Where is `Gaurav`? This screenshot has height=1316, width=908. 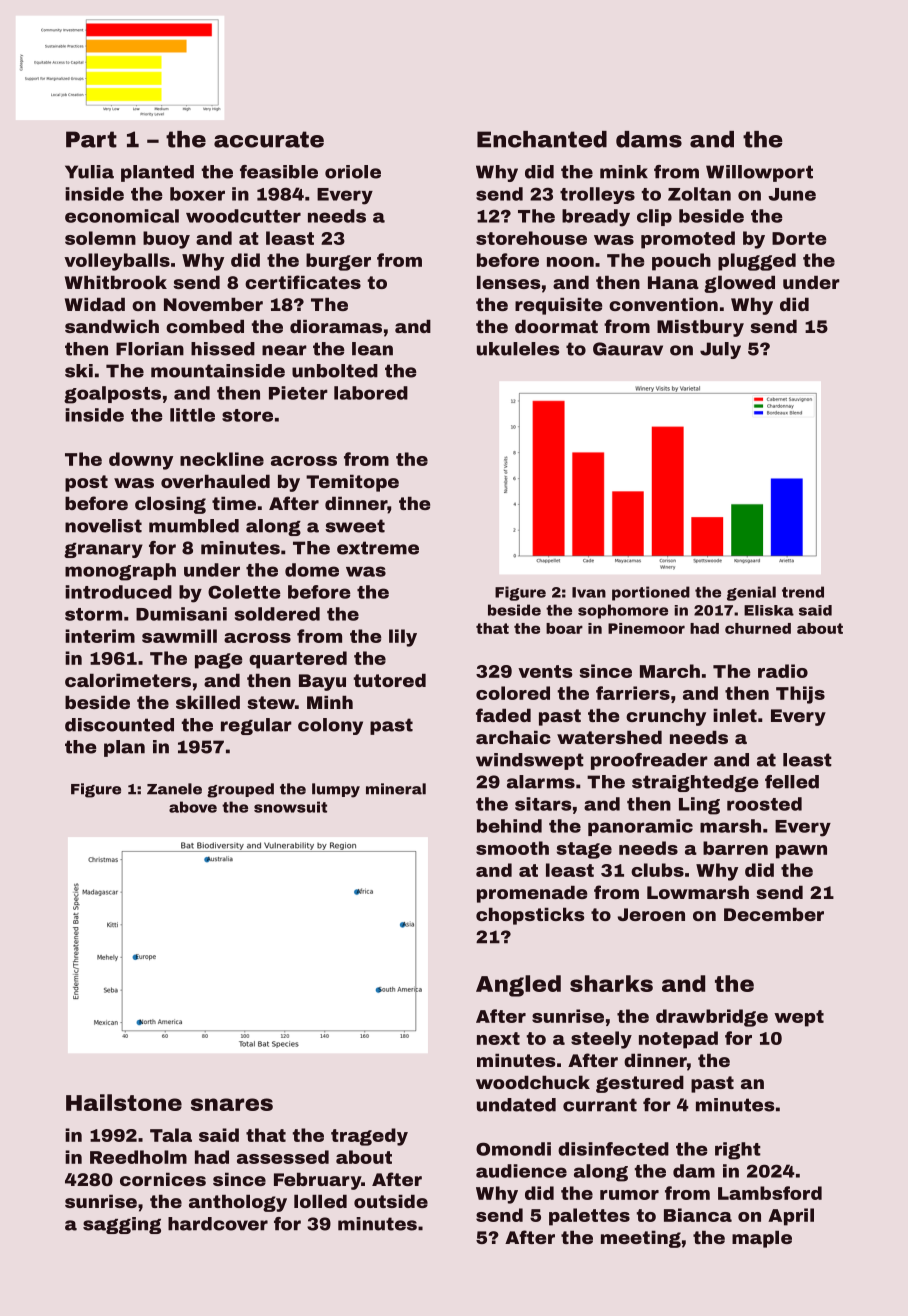
Gaurav is located at coordinates (628, 349).
